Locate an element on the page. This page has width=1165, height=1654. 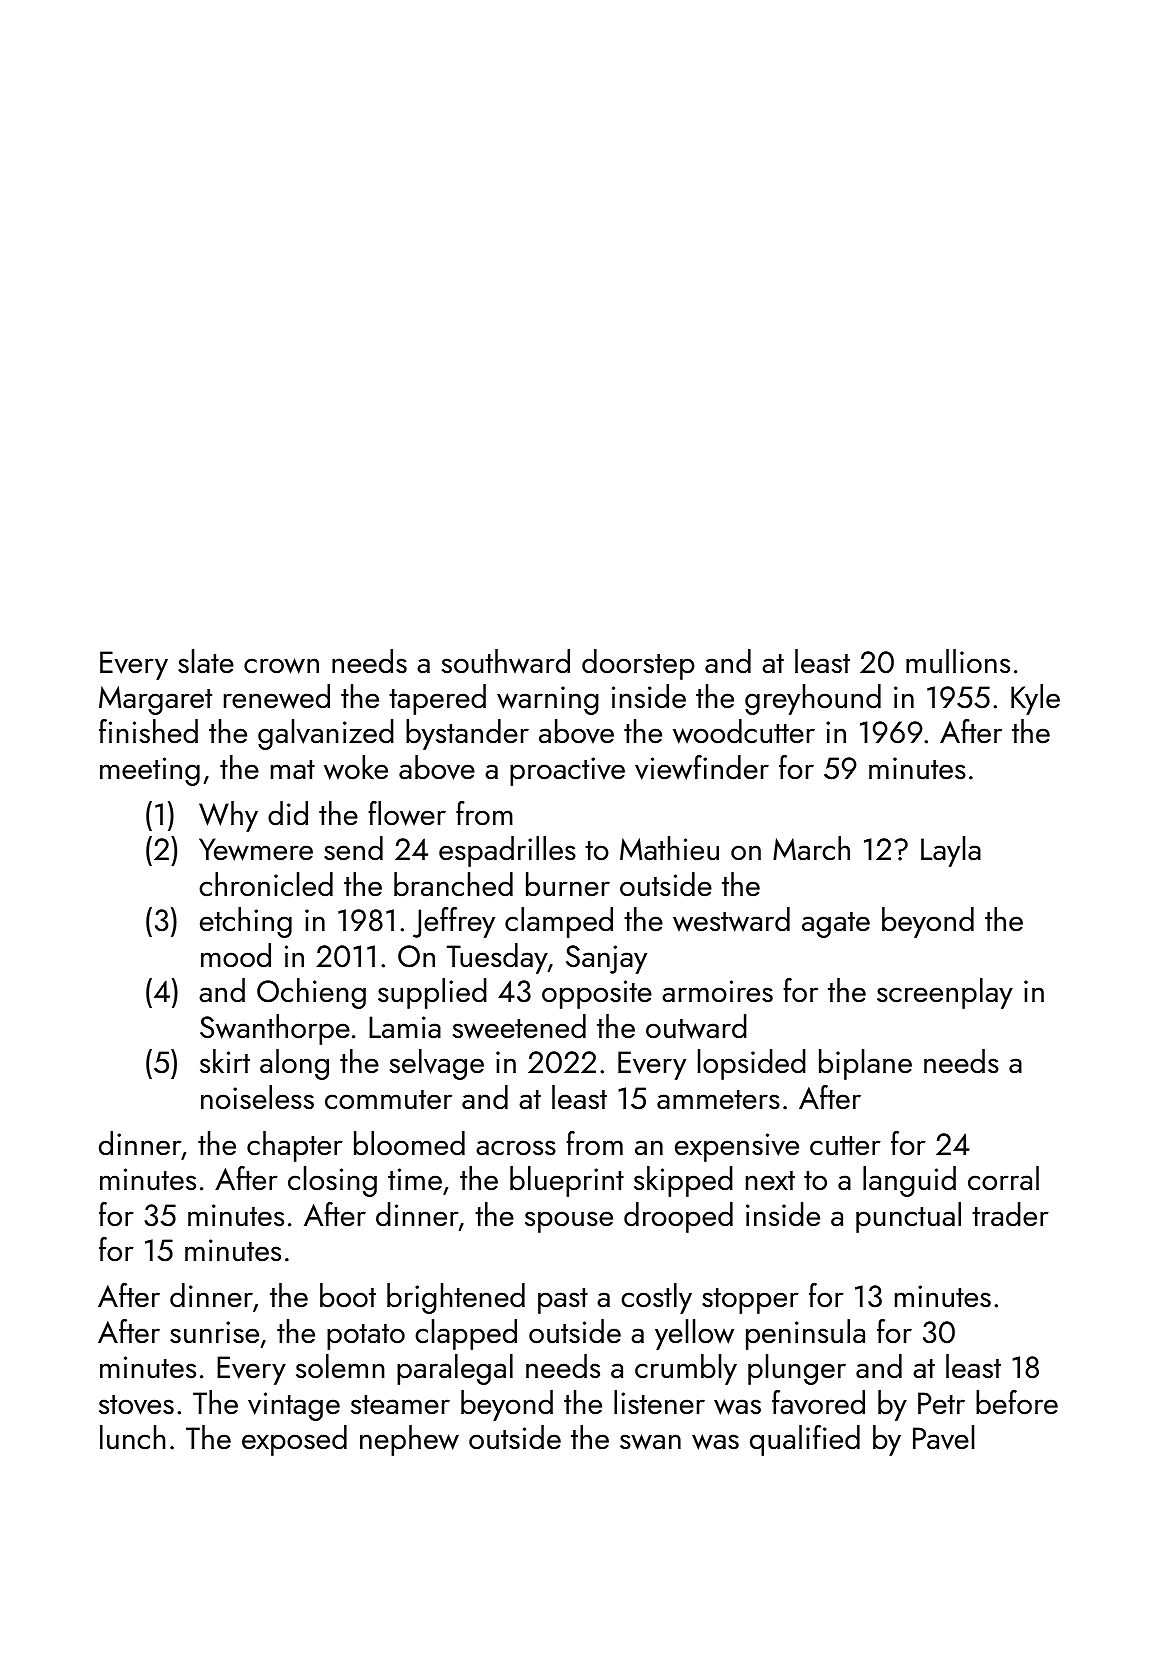
espadrilles is located at coordinates (507, 851).
